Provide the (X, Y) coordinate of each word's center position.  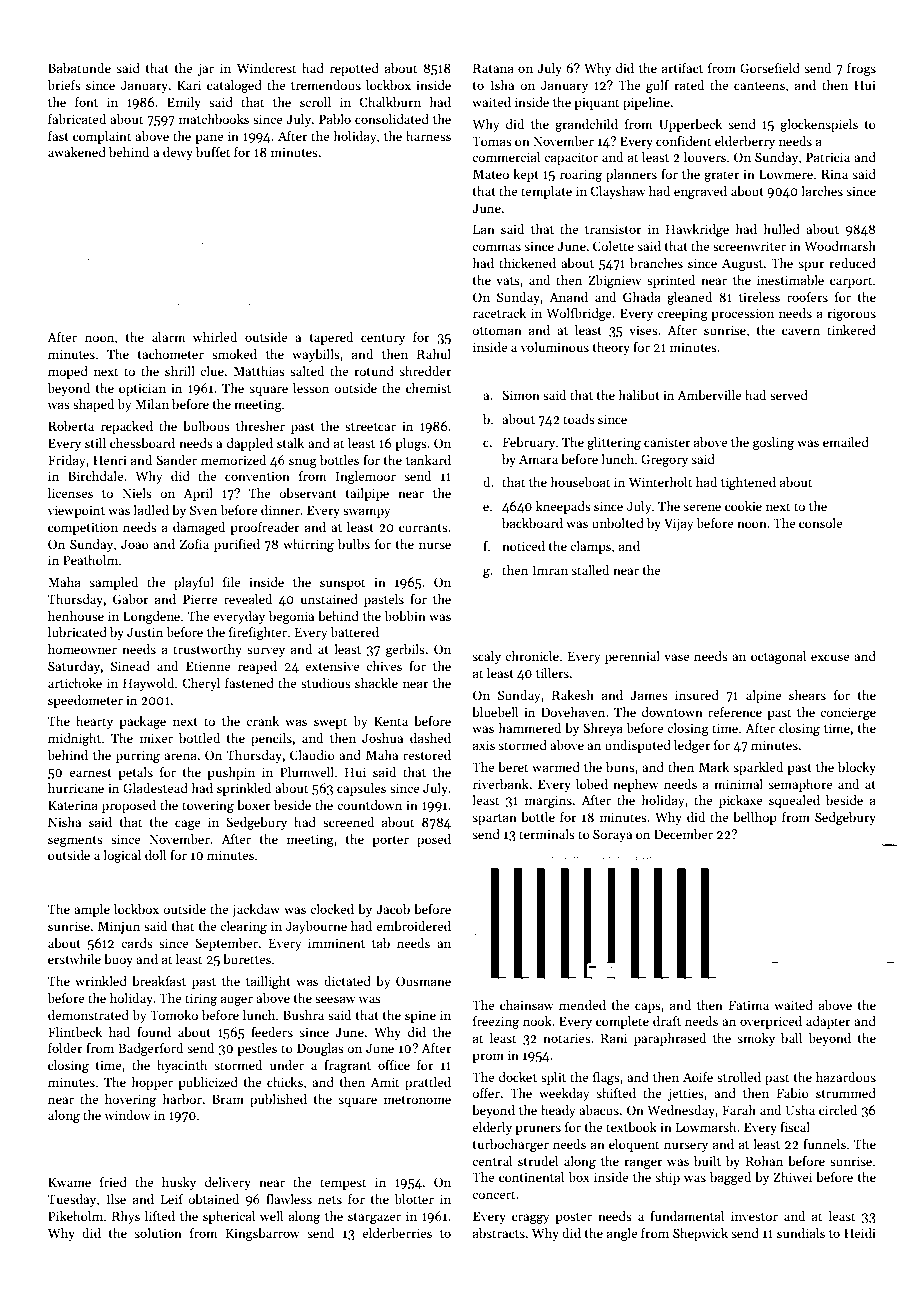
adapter (828, 1022)
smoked (234, 354)
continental (531, 1177)
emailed (846, 442)
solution (158, 1233)
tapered (331, 338)
